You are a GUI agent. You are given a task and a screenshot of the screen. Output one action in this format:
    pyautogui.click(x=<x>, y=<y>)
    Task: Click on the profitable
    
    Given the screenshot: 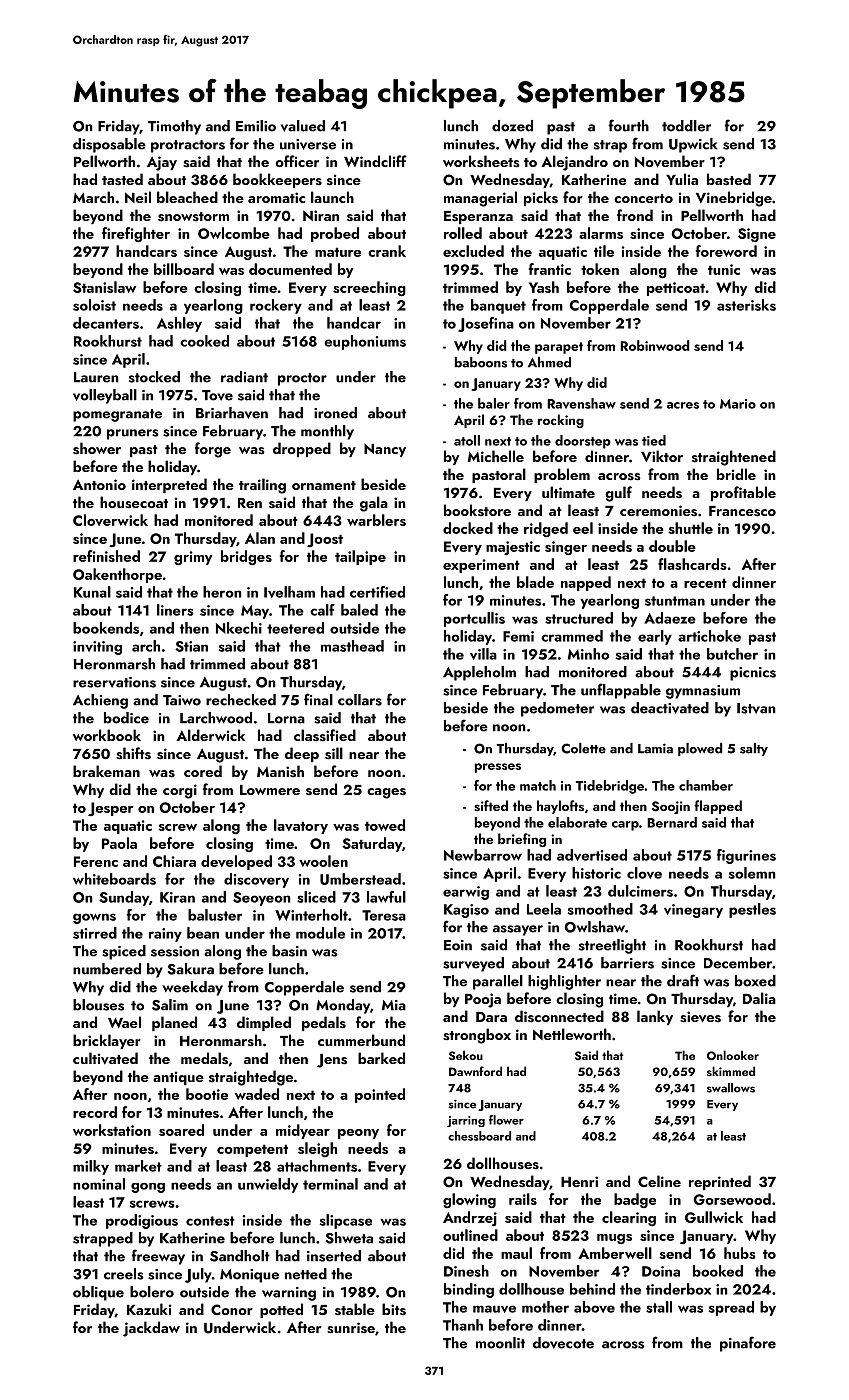 What is the action you would take?
    pyautogui.click(x=743, y=493)
